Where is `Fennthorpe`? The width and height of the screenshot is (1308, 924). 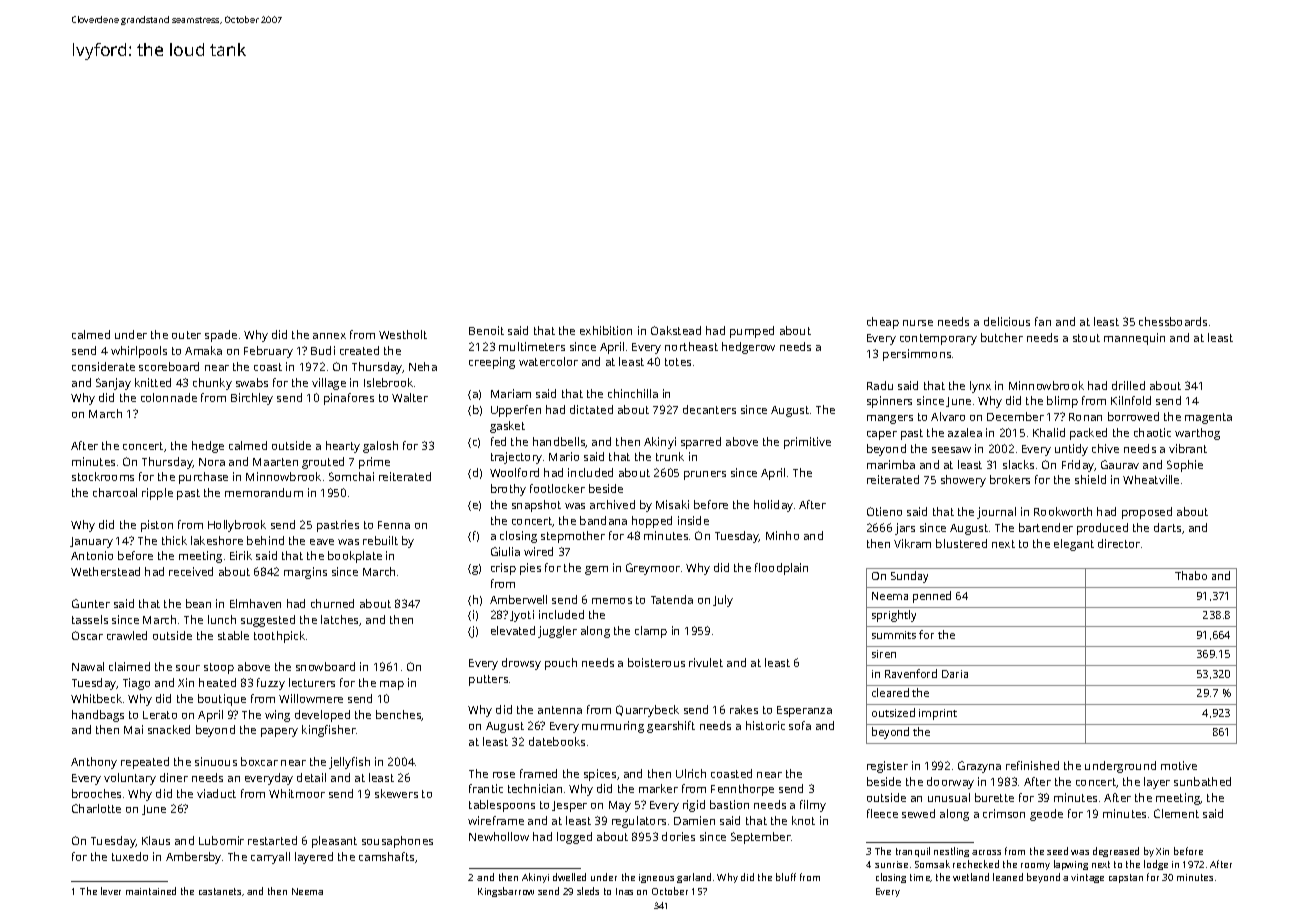
Fennthorpe is located at coordinates (742, 790).
